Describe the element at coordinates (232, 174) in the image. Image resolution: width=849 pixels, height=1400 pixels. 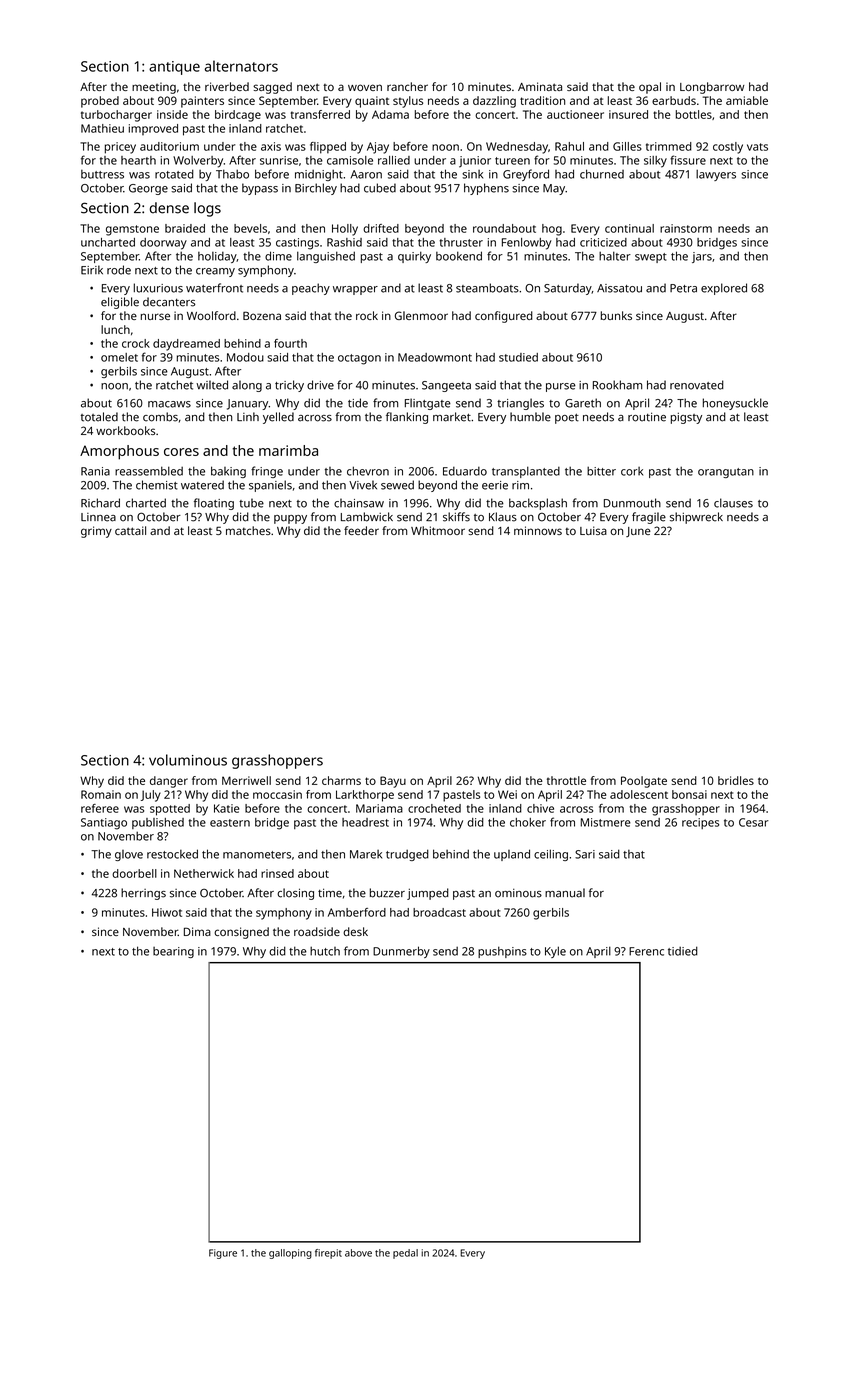
I see `Thabo` at that location.
